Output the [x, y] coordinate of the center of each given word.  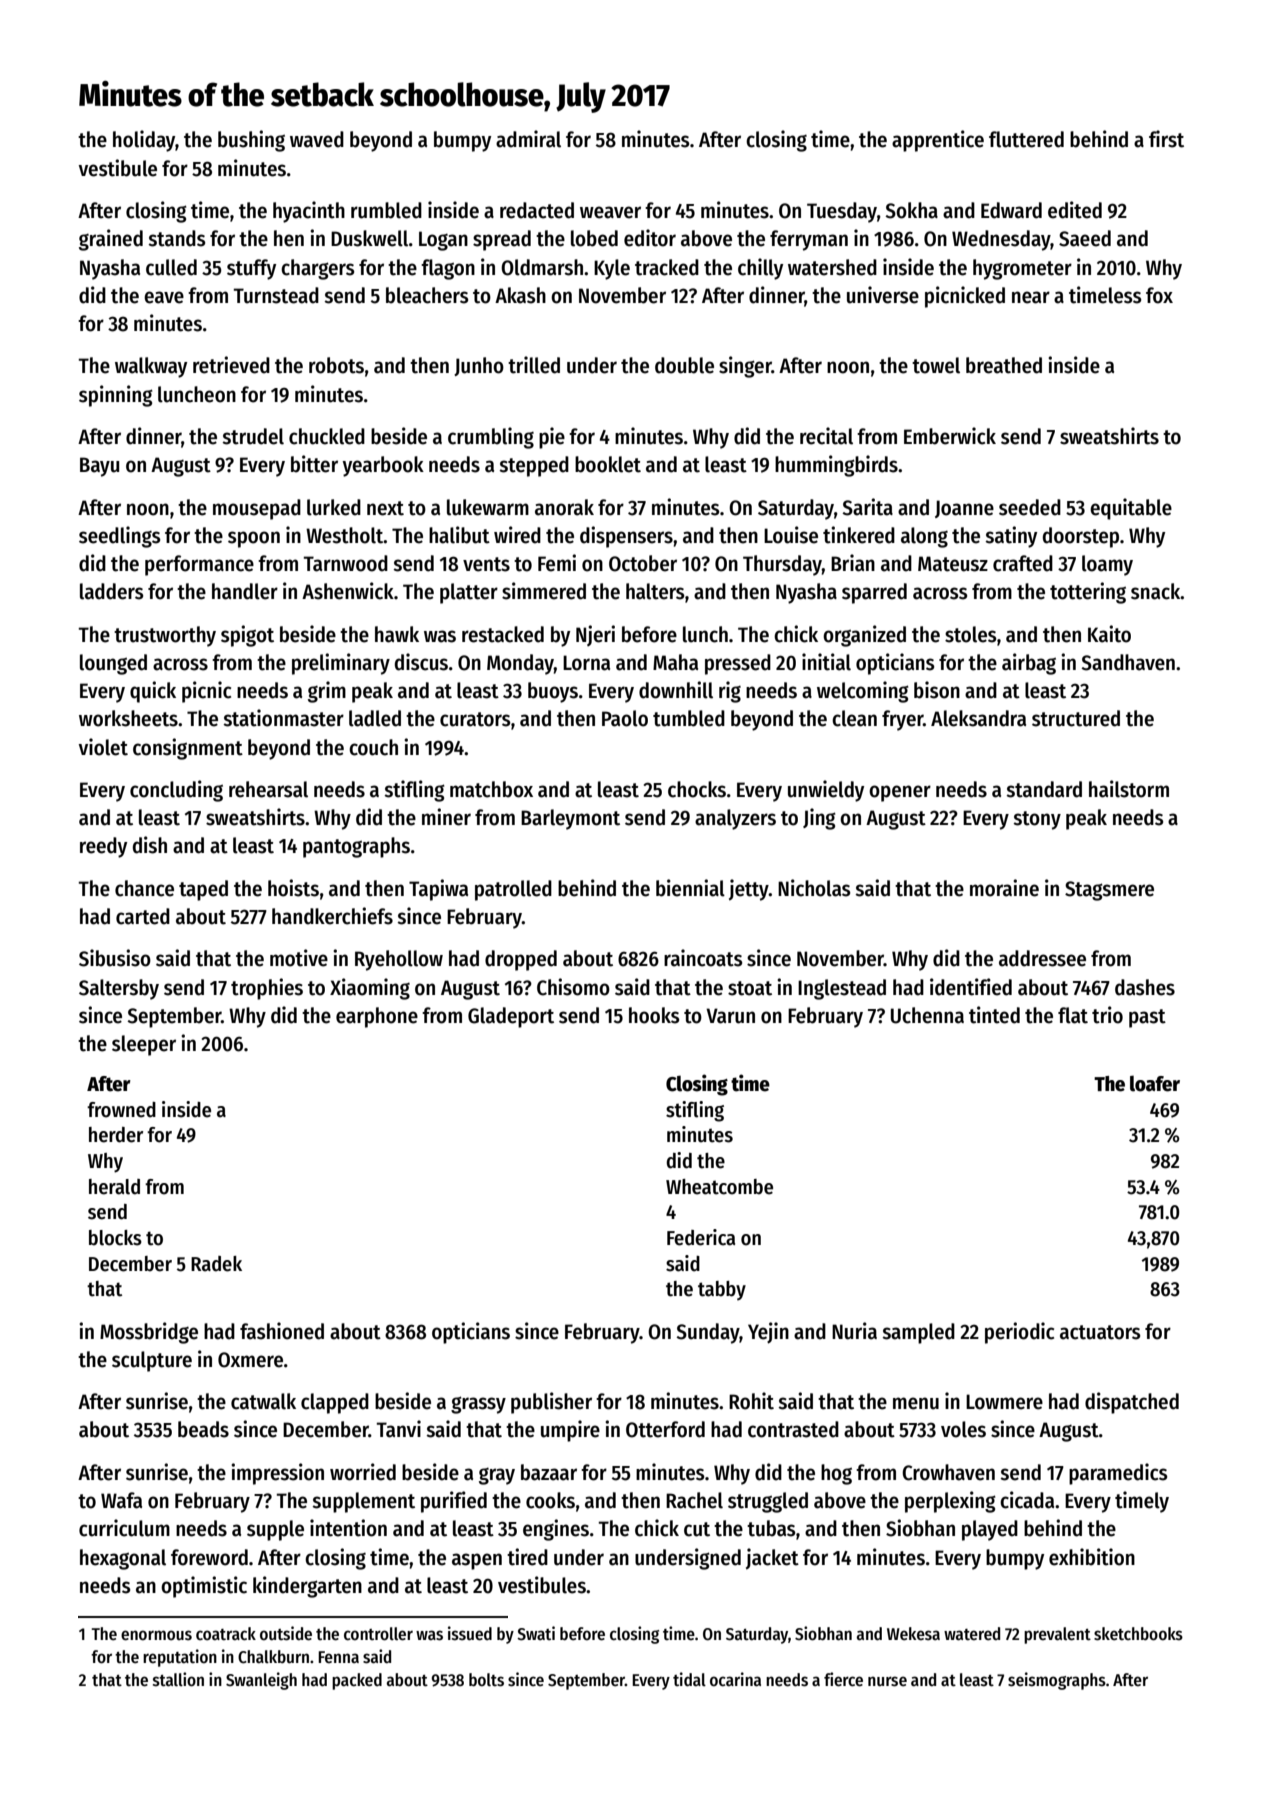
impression [277, 1474]
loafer [1155, 1083]
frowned [121, 1110]
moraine [1004, 888]
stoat [750, 988]
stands [176, 238]
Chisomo [573, 987]
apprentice [938, 141]
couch [373, 747]
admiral [528, 139]
